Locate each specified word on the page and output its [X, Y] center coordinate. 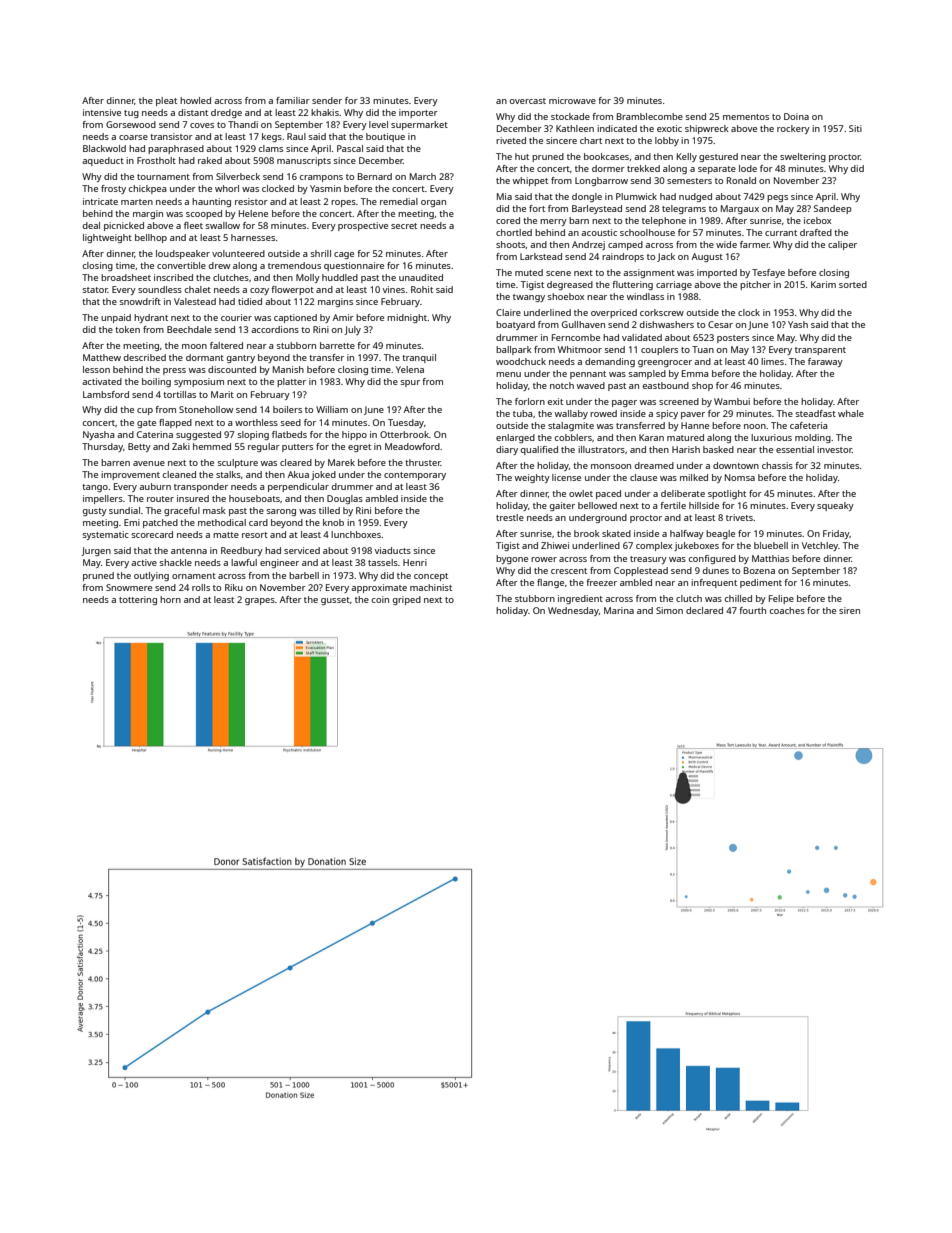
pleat [166, 101]
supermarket [419, 125]
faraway [825, 362]
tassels [383, 562]
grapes [260, 601]
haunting [211, 202]
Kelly [687, 157]
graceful [182, 511]
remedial [399, 201]
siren [849, 610]
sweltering [803, 157]
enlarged [515, 438]
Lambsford [106, 394]
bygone [512, 559]
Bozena [759, 570]
